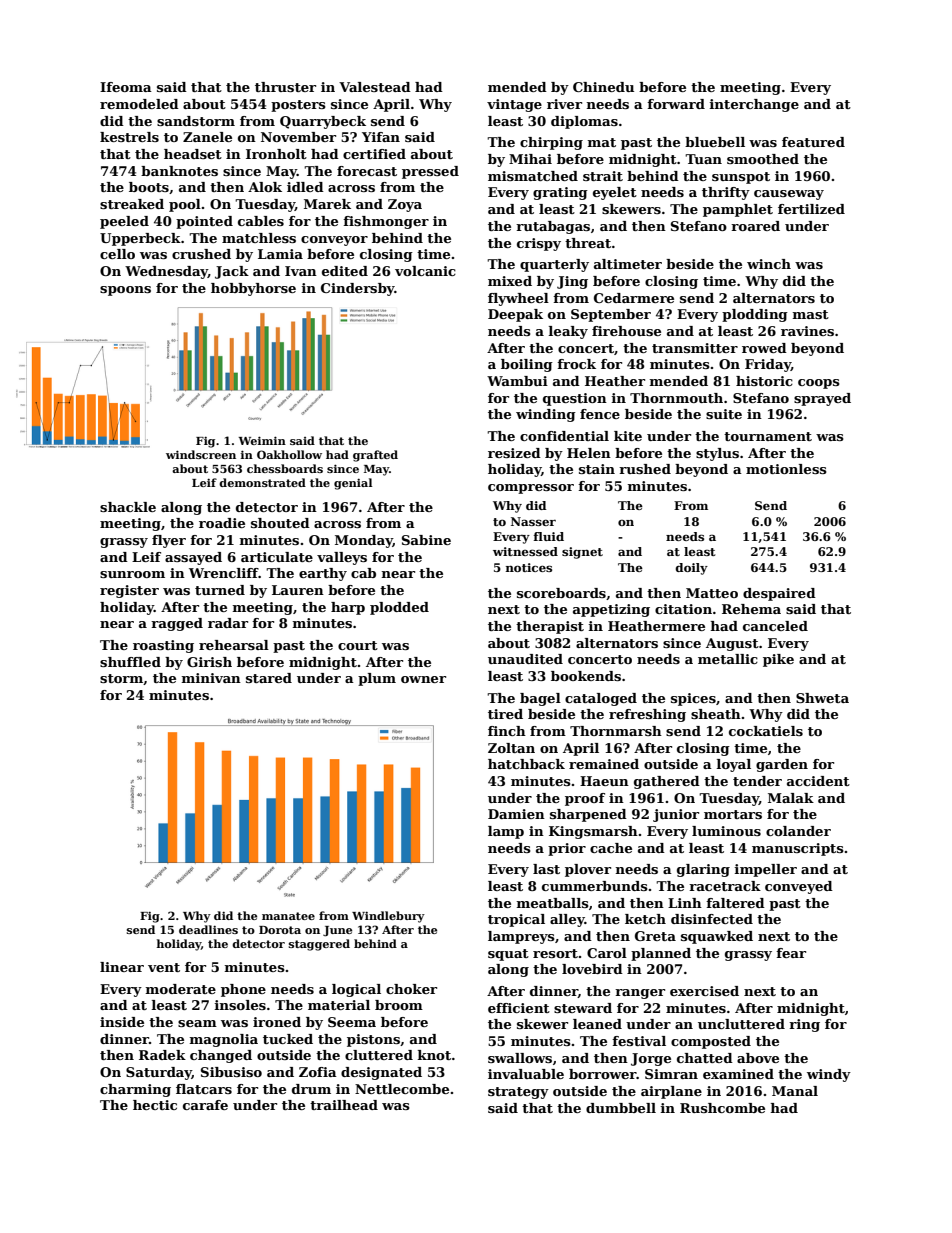 This screenshot has height=1233, width=952. I want to click on hatchback, so click(526, 764).
